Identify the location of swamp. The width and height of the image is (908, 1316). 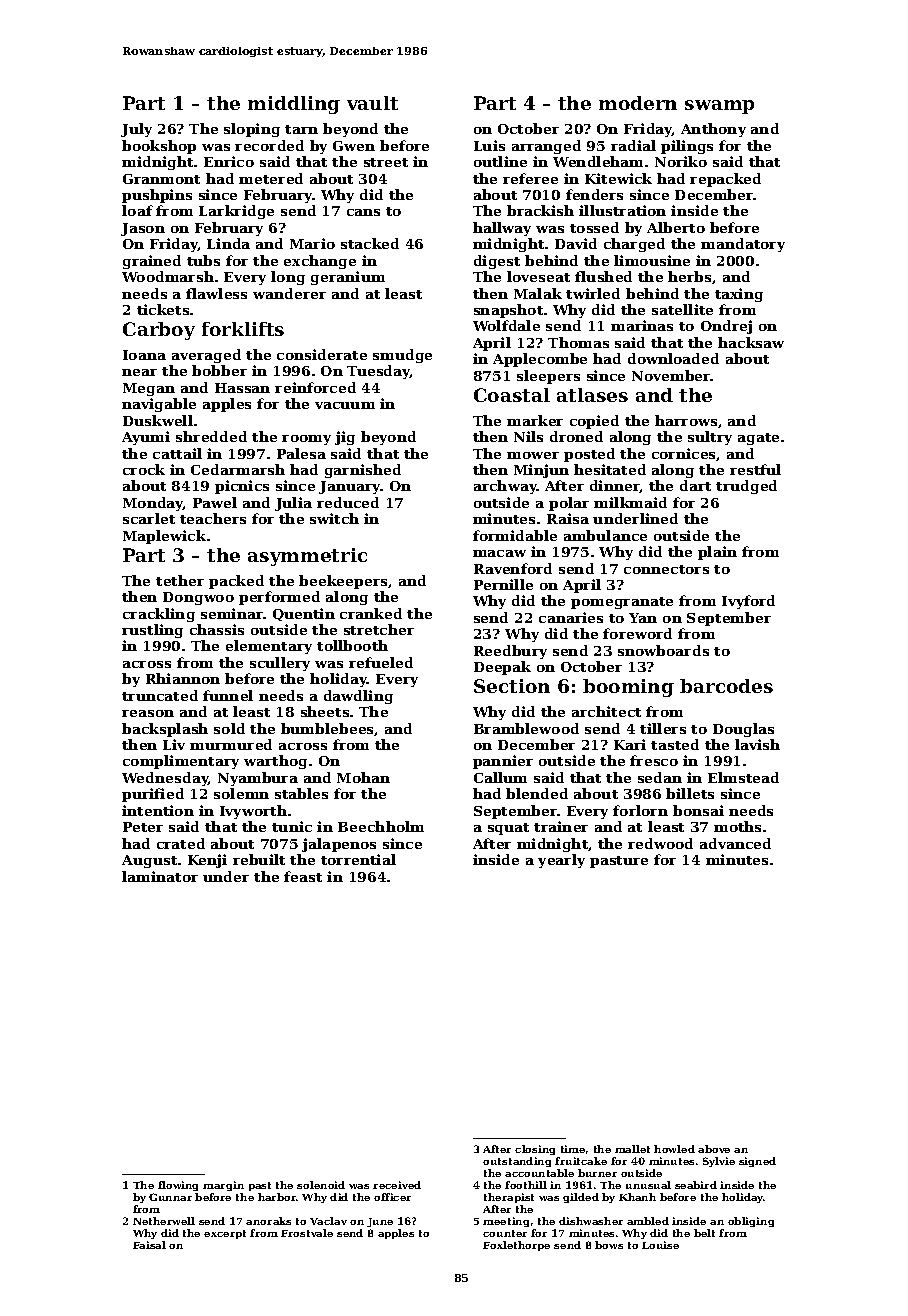
(719, 107).
